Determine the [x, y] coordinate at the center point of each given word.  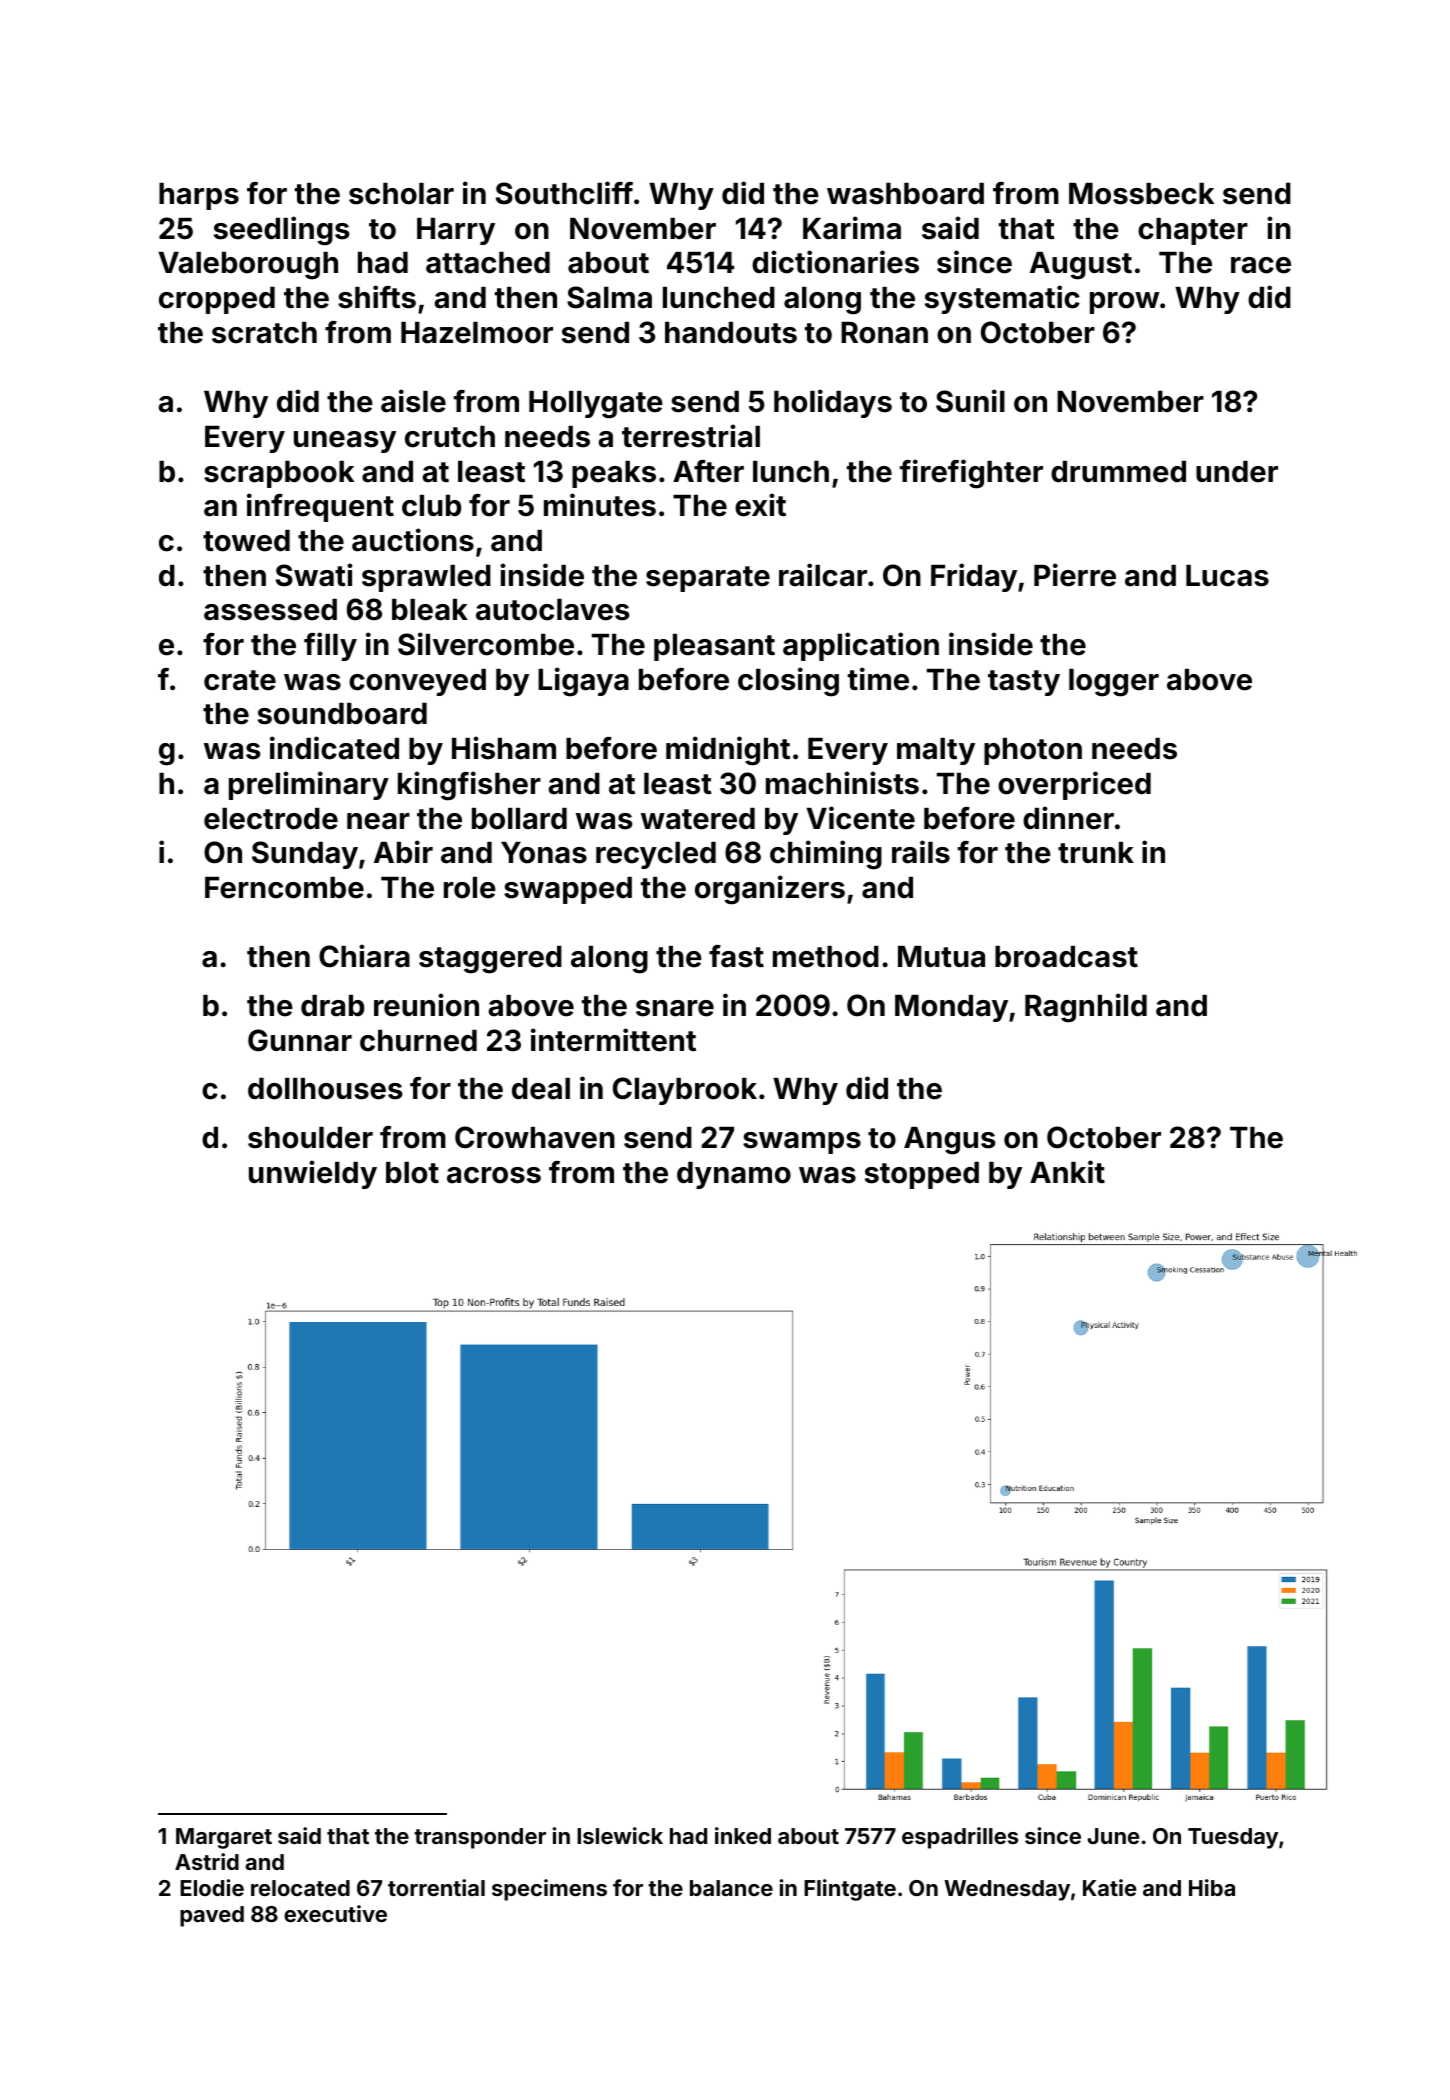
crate [240, 680]
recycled [656, 855]
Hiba [1212, 1887]
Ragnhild [1086, 1008]
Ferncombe [284, 888]
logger [1114, 683]
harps [199, 196]
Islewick [620, 1835]
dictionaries [835, 262]
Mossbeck [1141, 194]
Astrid [207, 1861]
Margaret [224, 1838]
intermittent [613, 1040]
